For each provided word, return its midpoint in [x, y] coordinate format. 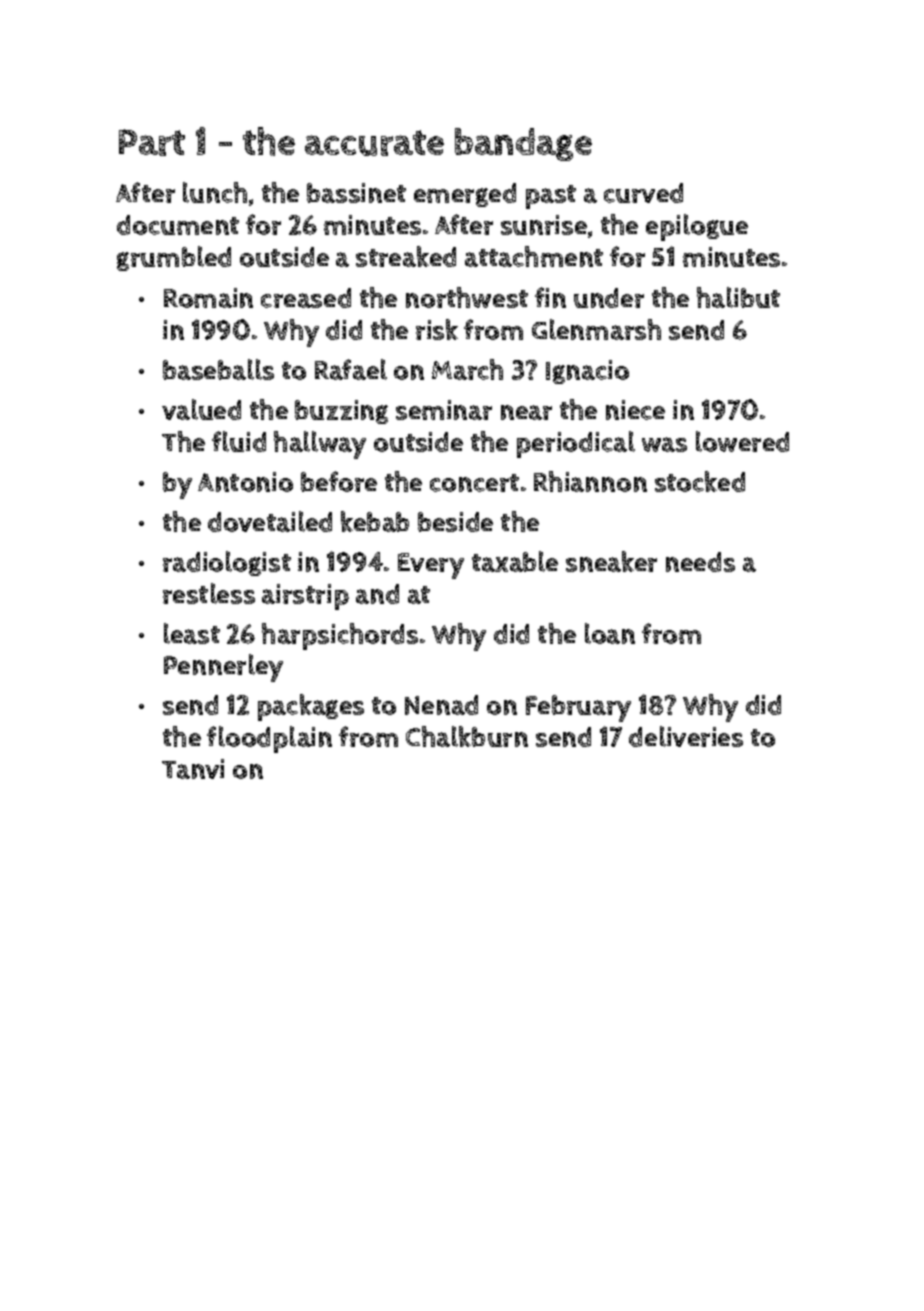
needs [700, 562]
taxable [515, 561]
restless [209, 593]
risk [437, 329]
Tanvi [193, 769]
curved [643, 193]
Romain [208, 298]
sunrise [544, 225]
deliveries [686, 736]
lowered [742, 441]
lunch [215, 192]
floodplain [269, 739]
